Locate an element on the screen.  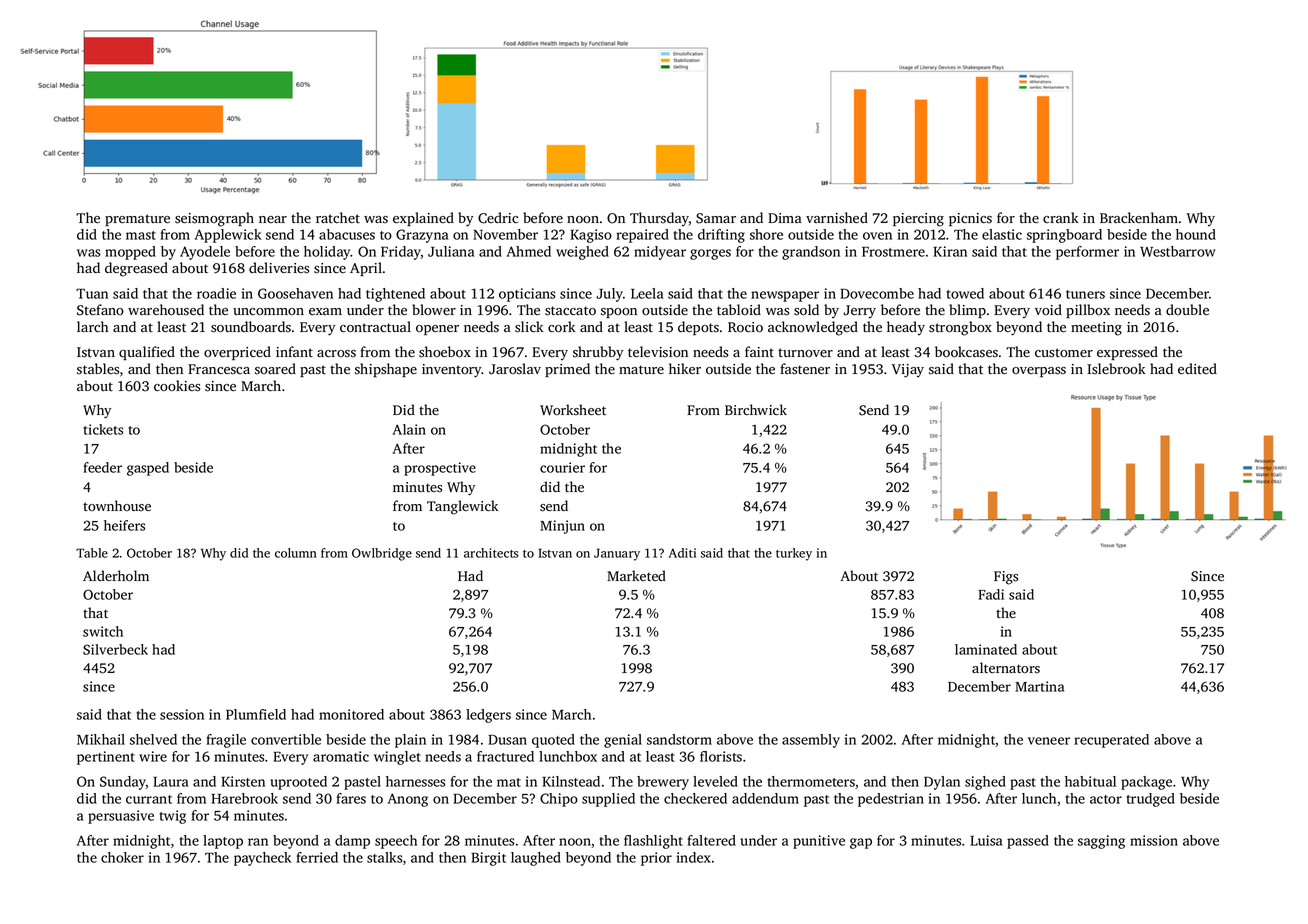
abacuses is located at coordinates (347, 234).
